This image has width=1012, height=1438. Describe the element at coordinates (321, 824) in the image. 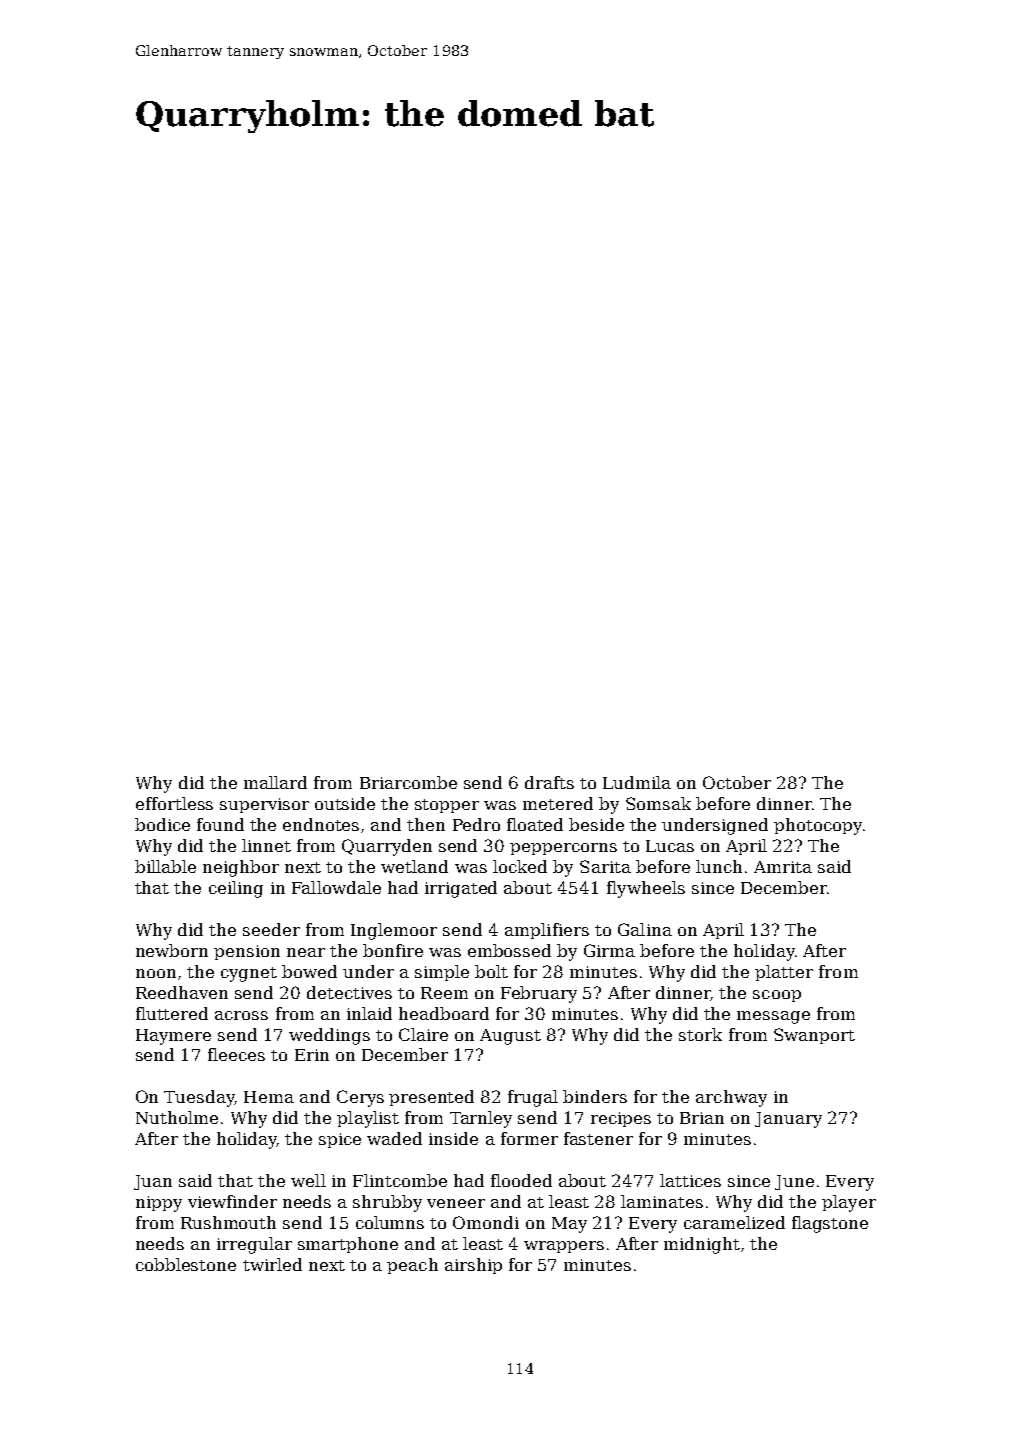

I see `endnotes` at that location.
